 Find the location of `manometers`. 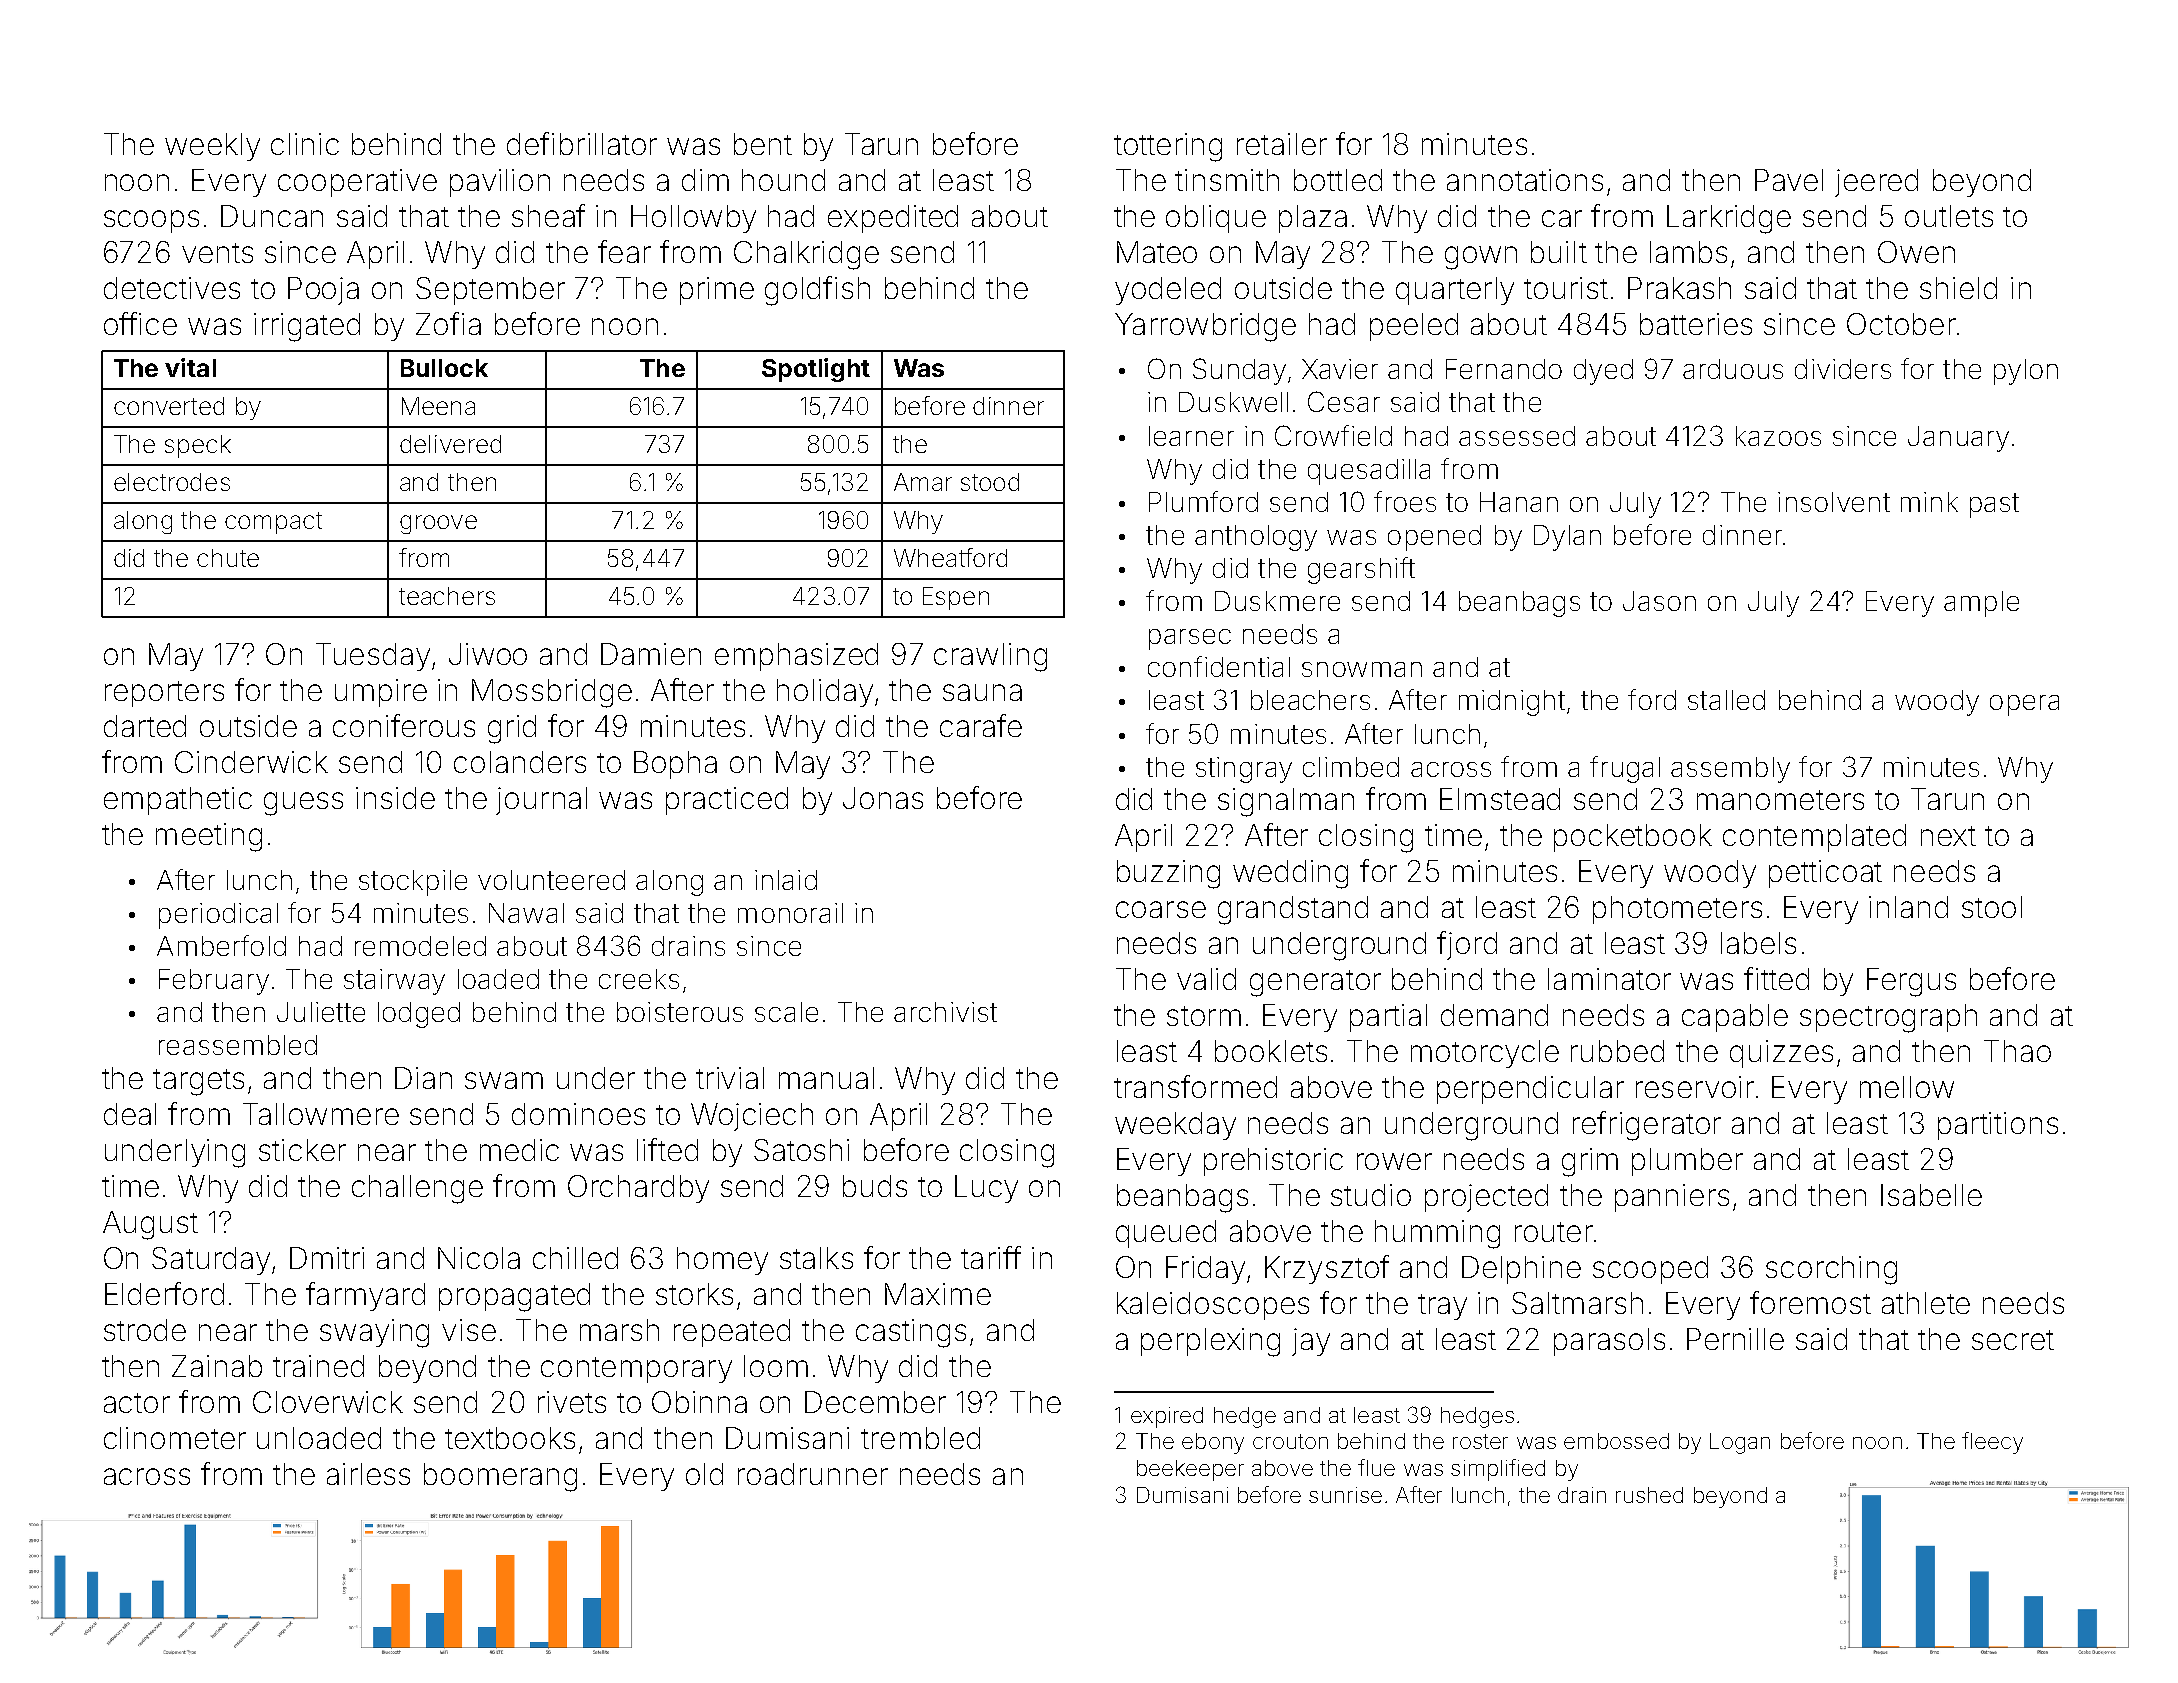

manometers is located at coordinates (1780, 800).
